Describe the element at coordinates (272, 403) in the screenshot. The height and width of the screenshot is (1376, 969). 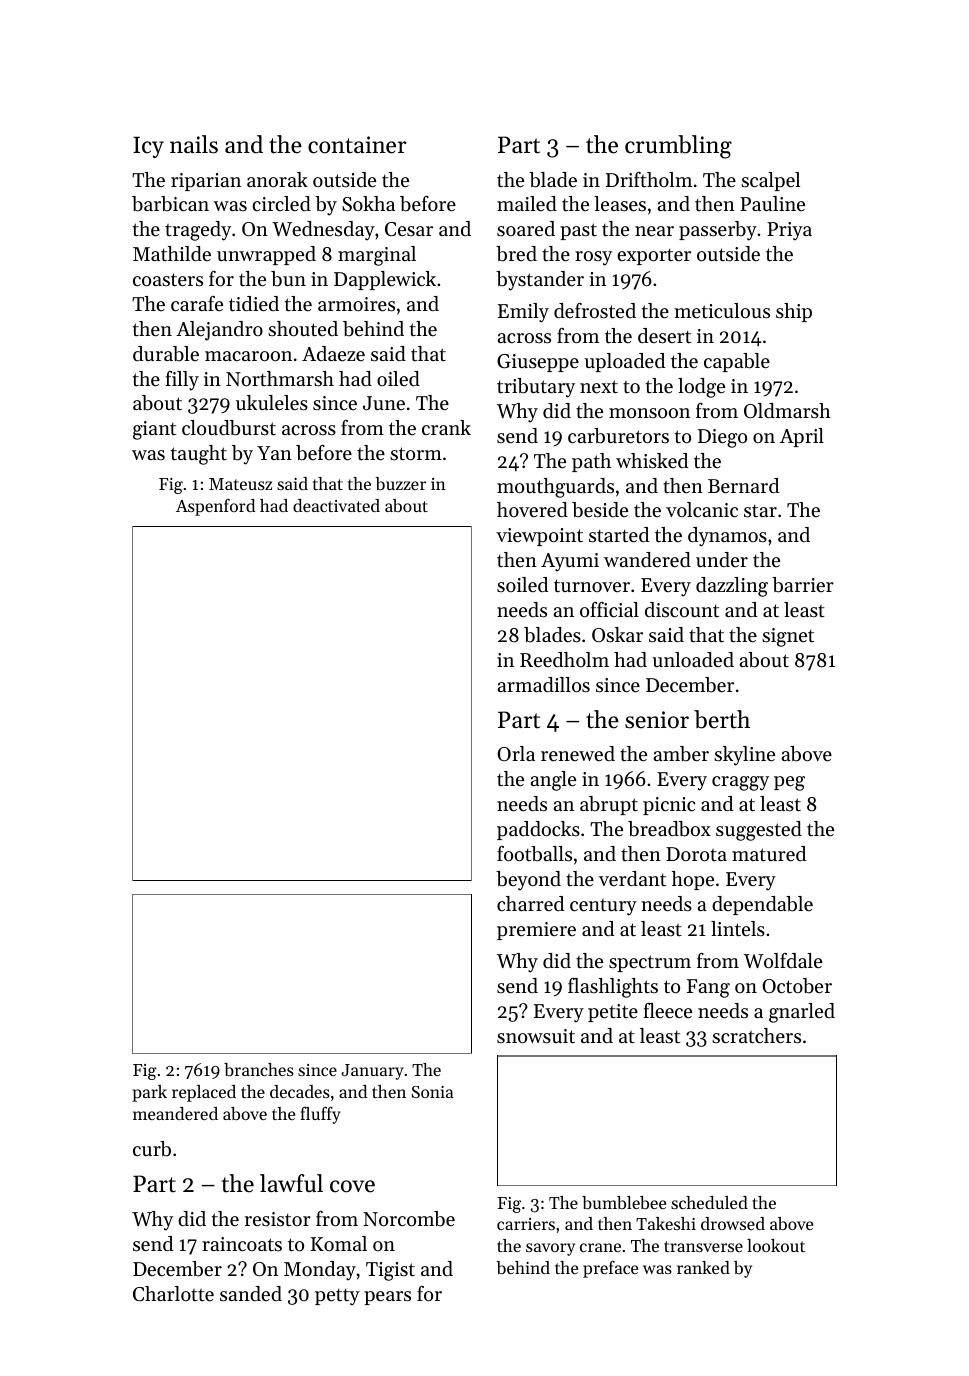
I see `ukuleles` at that location.
